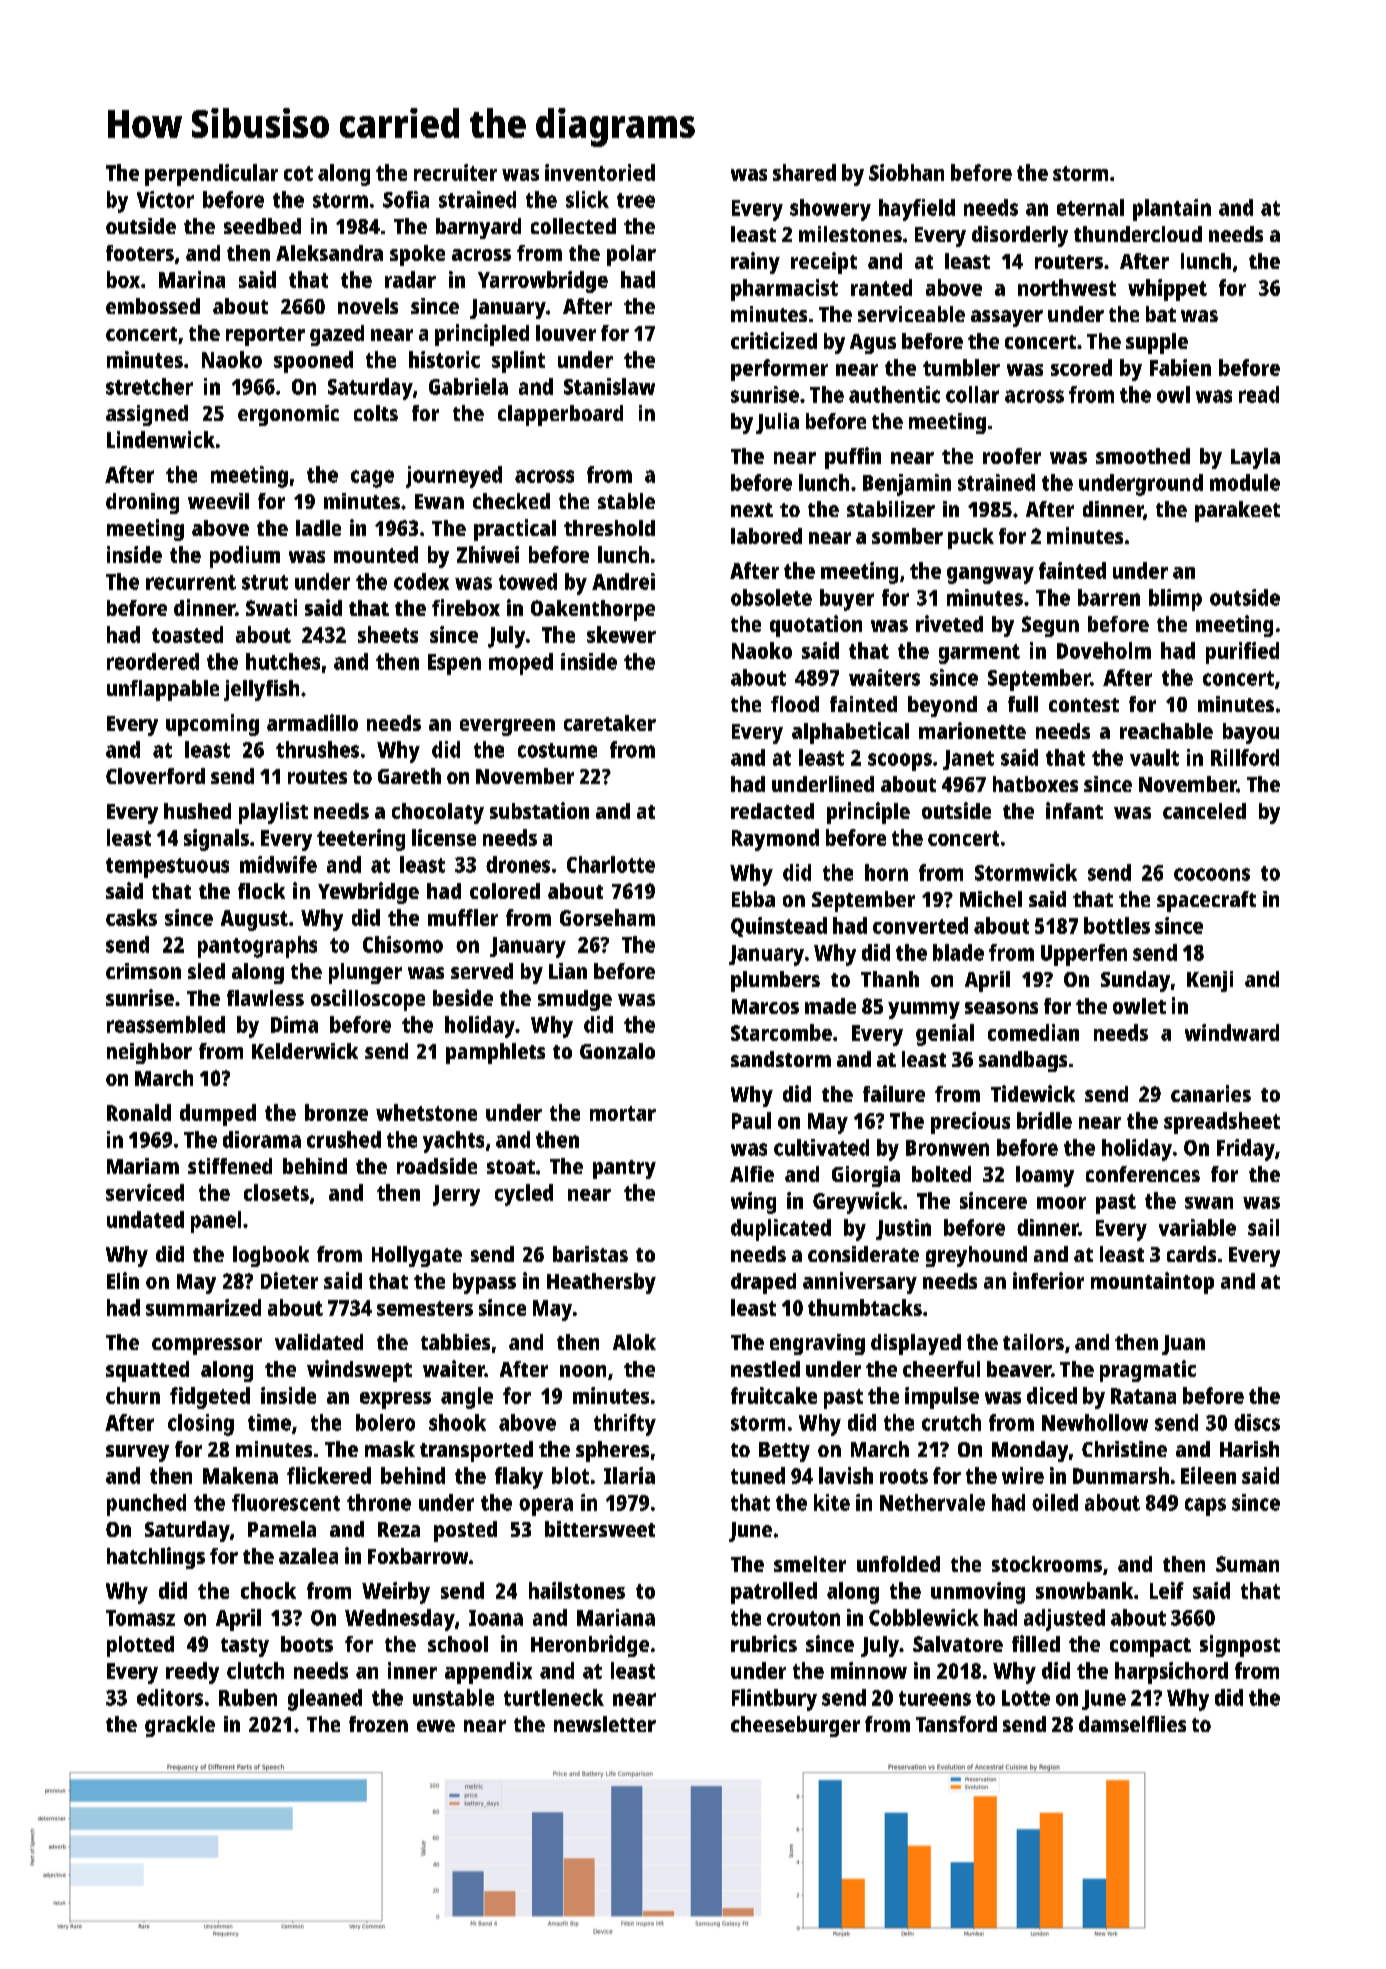 This page has height=1969, width=1386. What do you see at coordinates (779, 927) in the page?
I see `Quinstead` at bounding box center [779, 927].
